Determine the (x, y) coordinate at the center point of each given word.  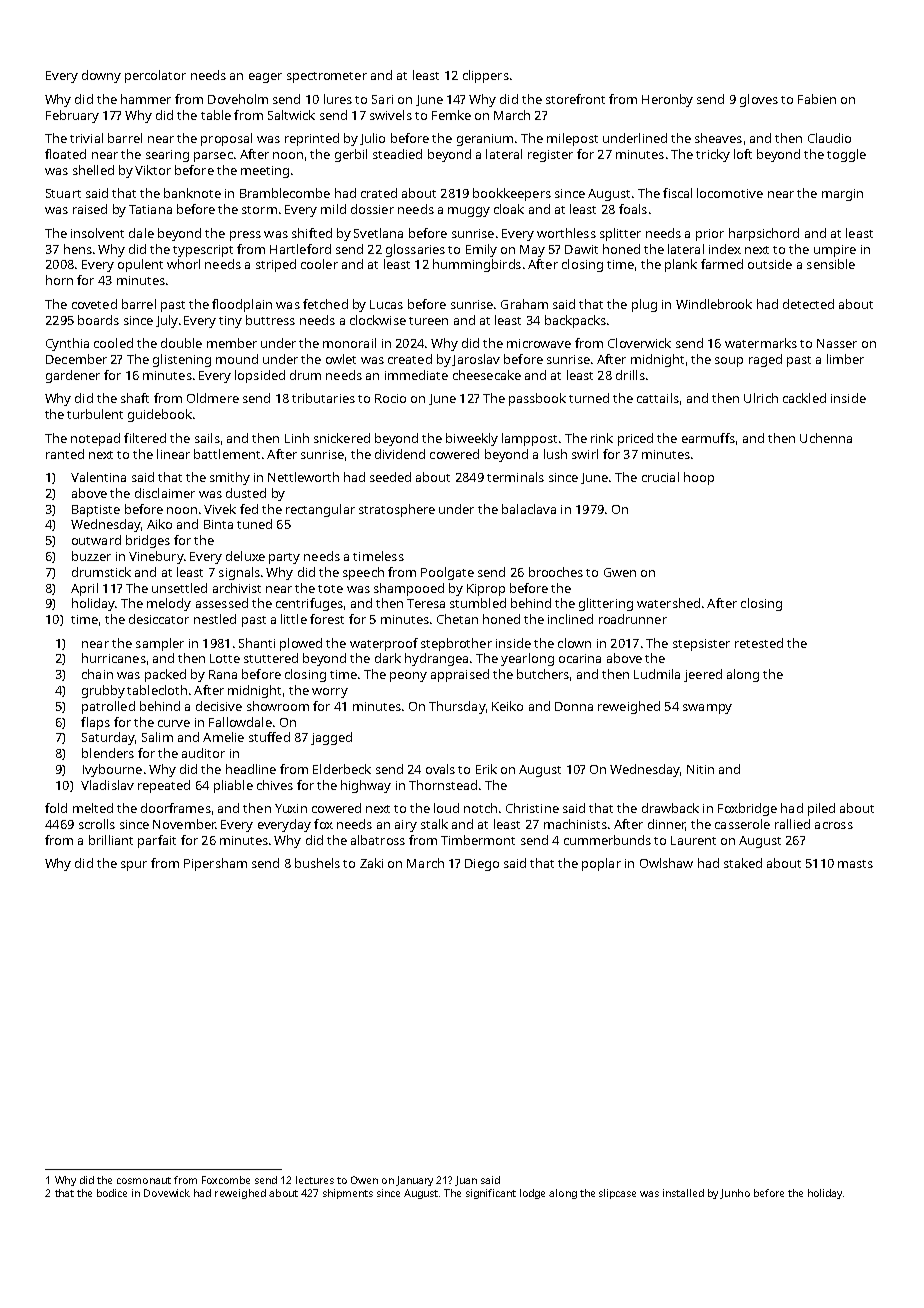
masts (855, 864)
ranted (65, 454)
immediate (416, 375)
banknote (192, 193)
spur (134, 866)
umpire (835, 251)
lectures (315, 1180)
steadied (397, 154)
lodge (532, 1194)
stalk (434, 824)
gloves (759, 100)
